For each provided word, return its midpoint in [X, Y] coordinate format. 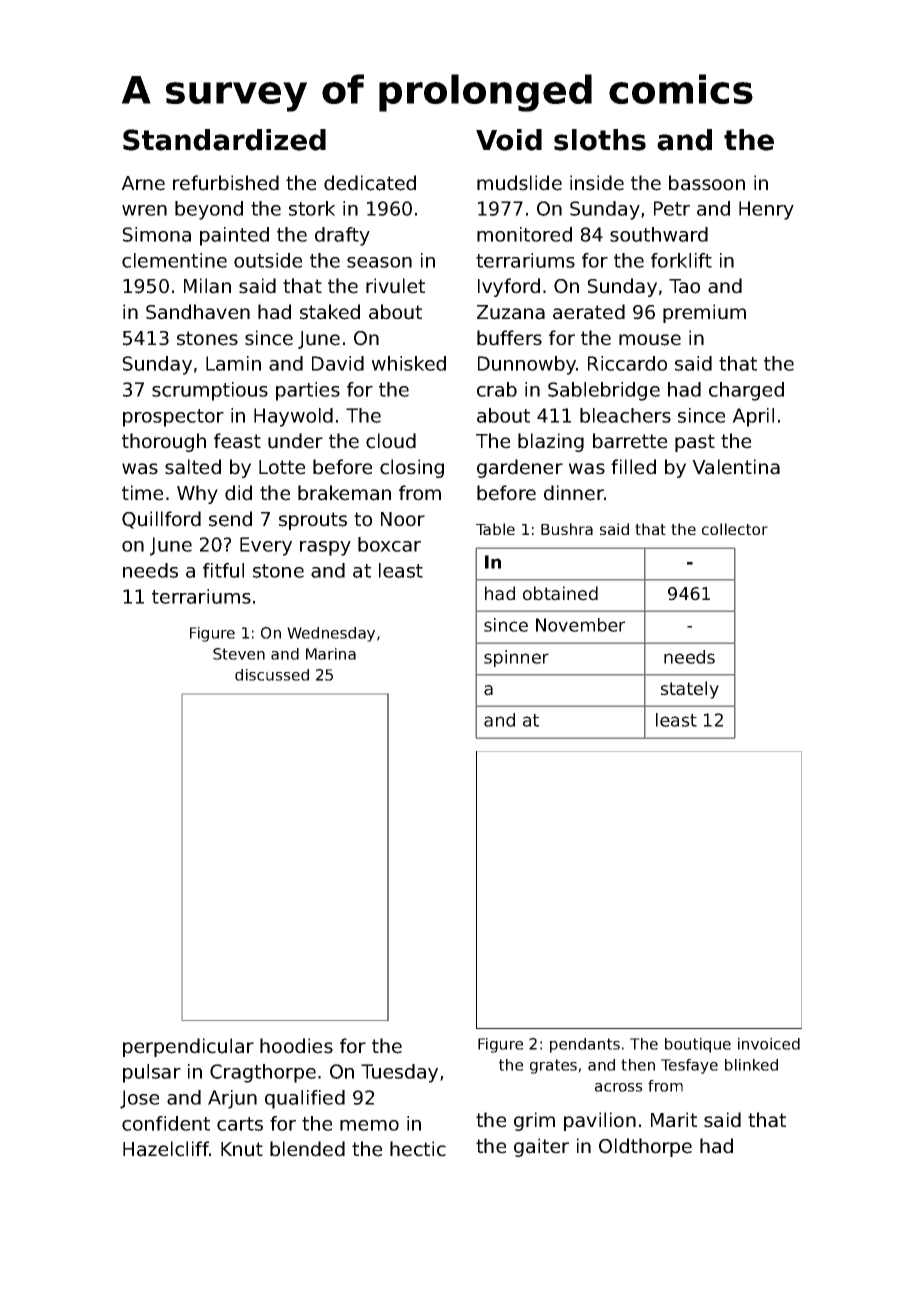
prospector [173, 418]
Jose [139, 1099]
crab [497, 389]
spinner [516, 658]
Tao [684, 286]
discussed [272, 675]
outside [268, 260]
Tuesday [399, 1073]
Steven [239, 654]
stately [690, 690]
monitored [524, 234]
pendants [585, 1045]
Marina [331, 654]
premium [704, 313]
